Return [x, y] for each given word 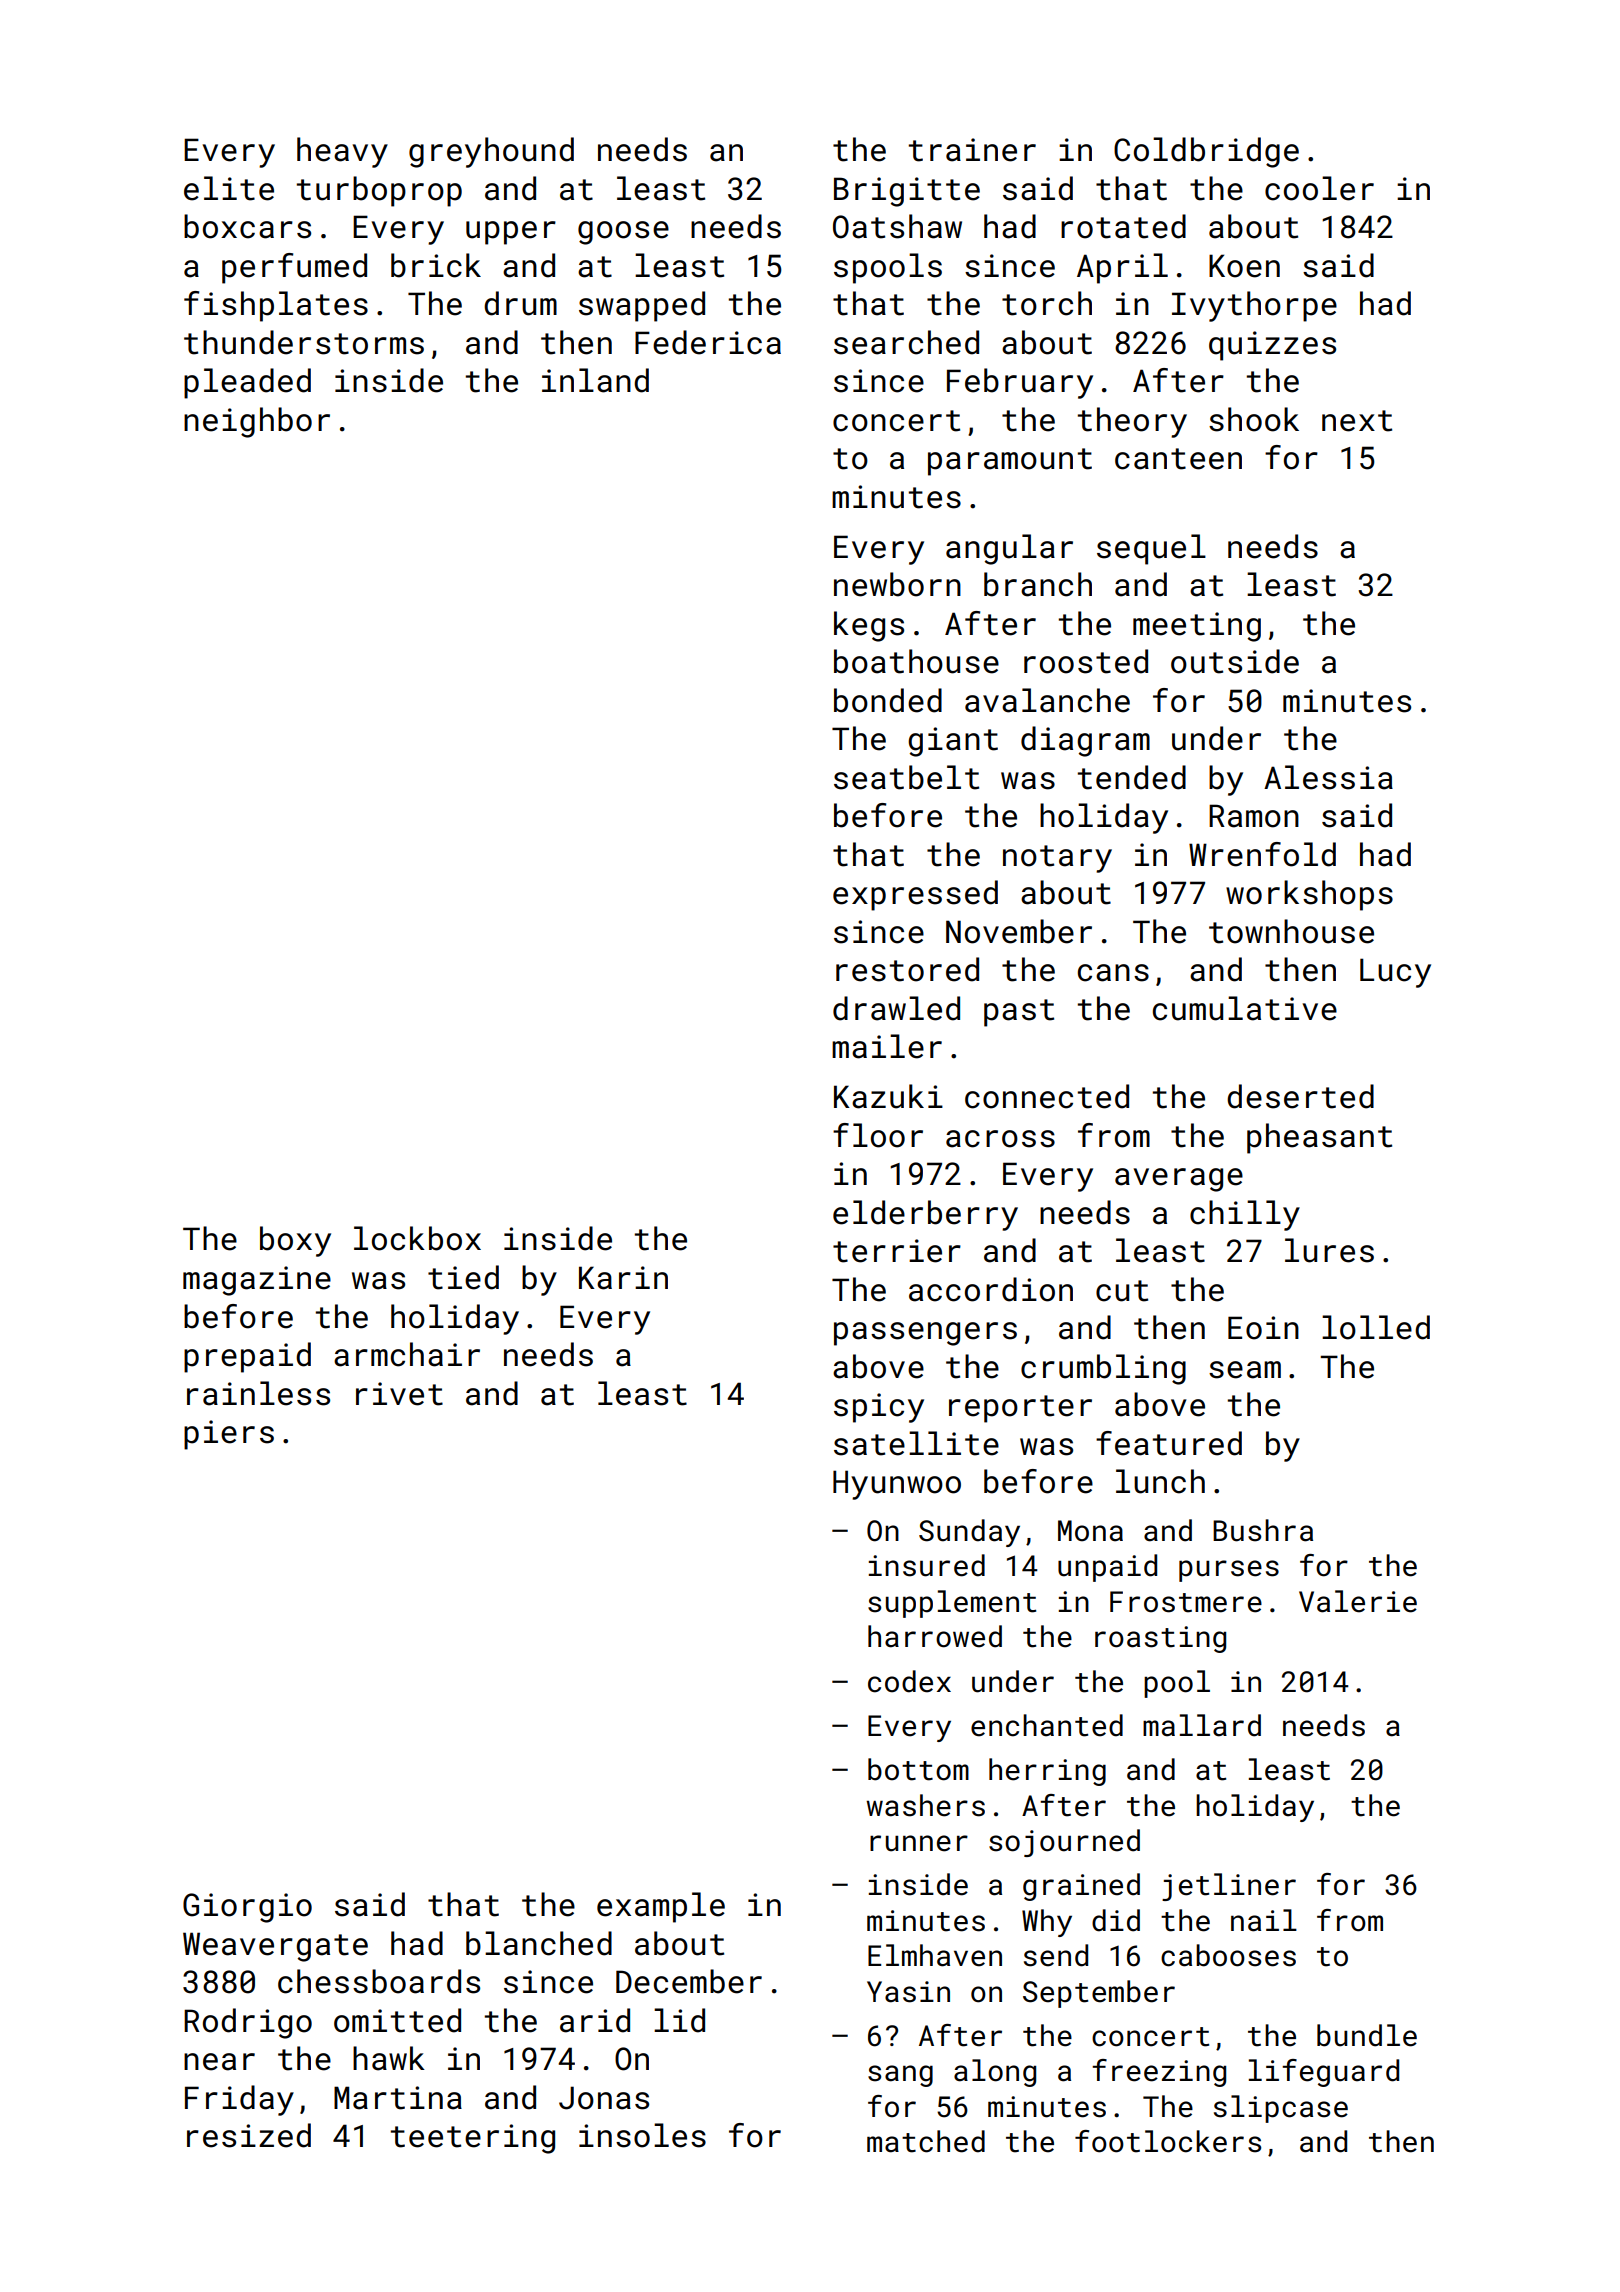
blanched [539, 1943]
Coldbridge [1206, 152]
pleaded [247, 383]
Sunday [969, 1533]
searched [906, 342]
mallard [1202, 1725]
